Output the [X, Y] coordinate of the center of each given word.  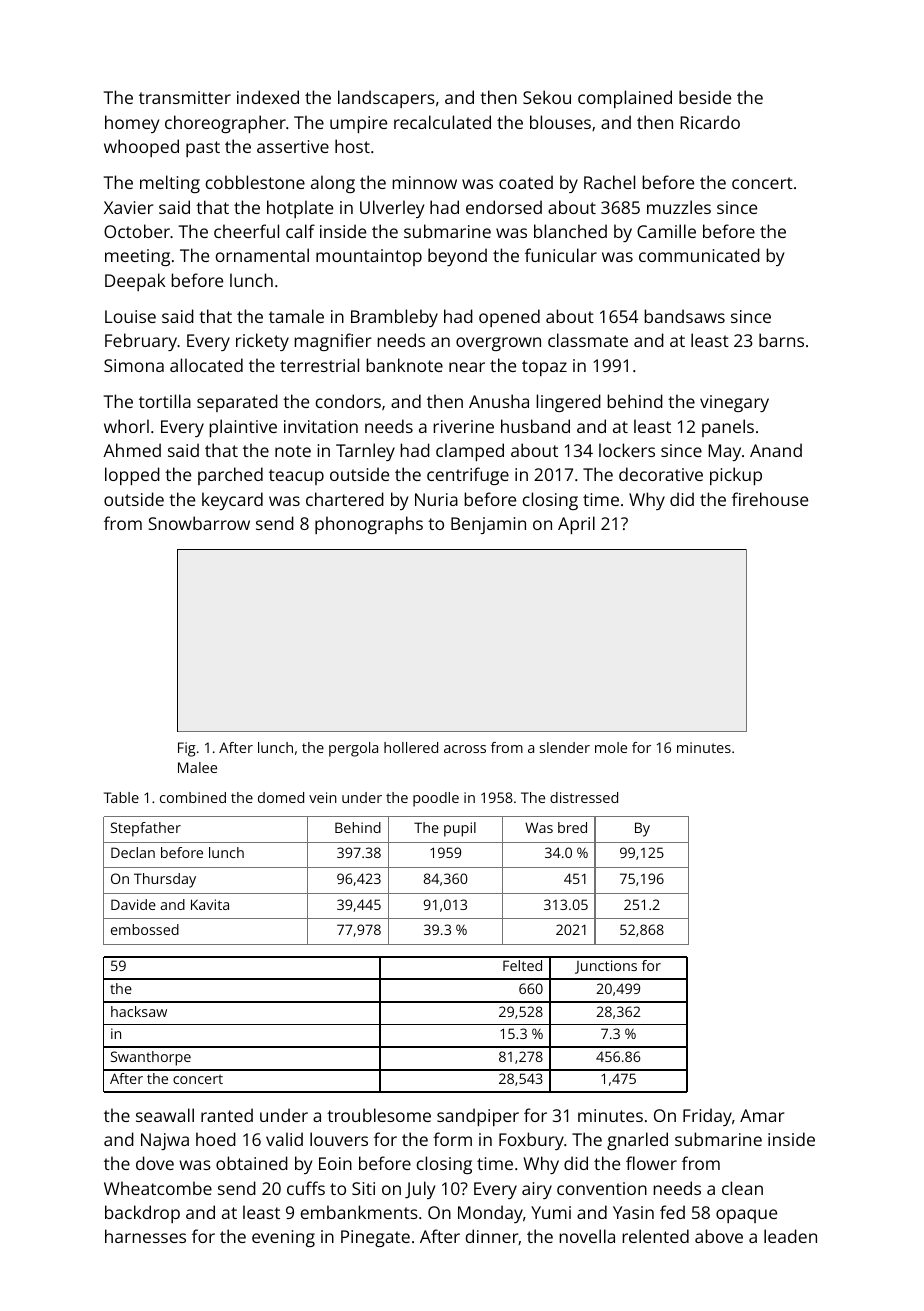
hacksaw [139, 1011]
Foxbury [531, 1141]
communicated [699, 255]
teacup [296, 477]
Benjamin [488, 525]
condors [348, 401]
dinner [492, 1237]
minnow [424, 182]
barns [781, 340]
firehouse [770, 499]
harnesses [145, 1236]
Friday [707, 1117]
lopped [132, 476]
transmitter [185, 97]
